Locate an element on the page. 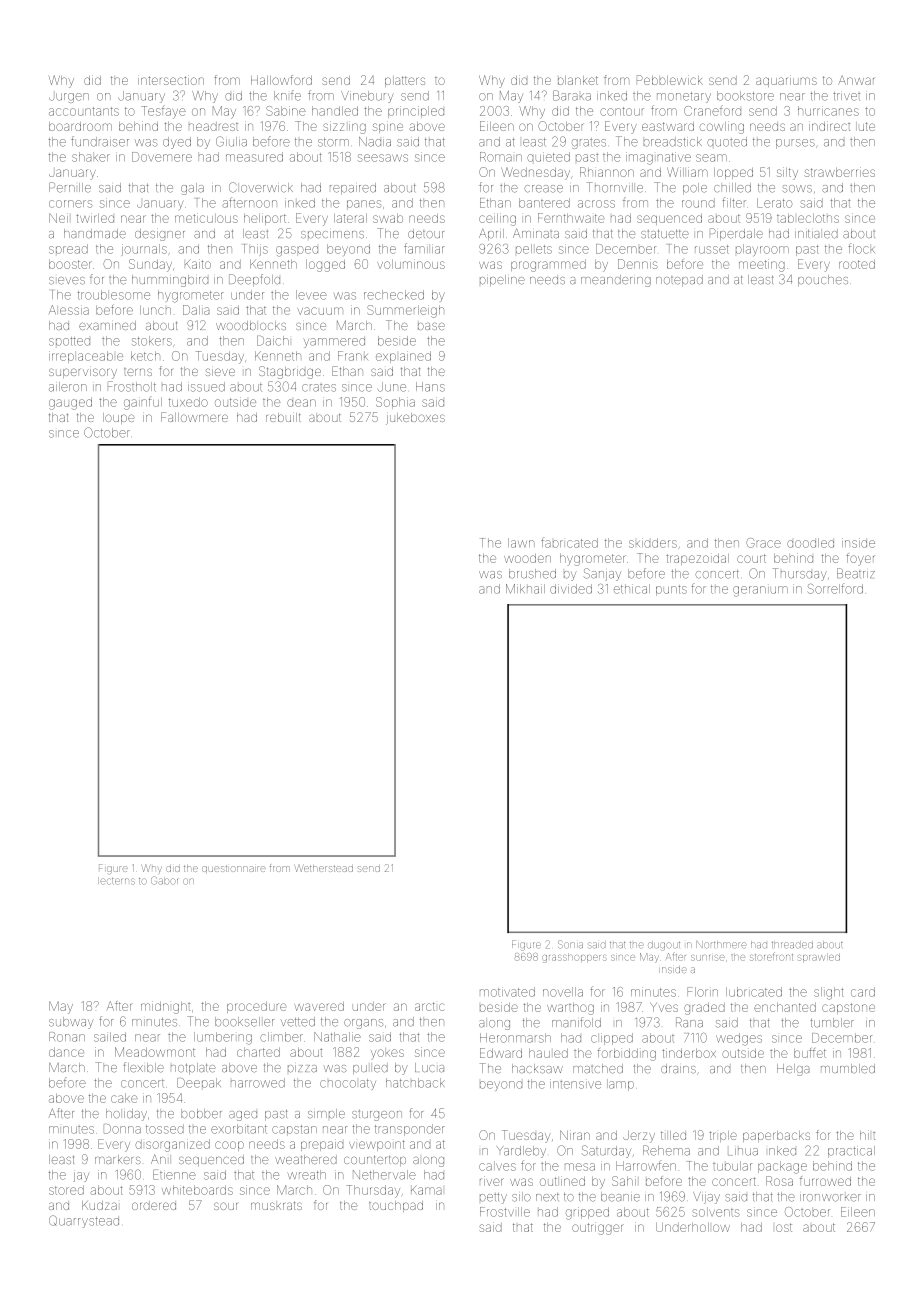 This document has width=924, height=1308. loupe is located at coordinates (119, 418).
